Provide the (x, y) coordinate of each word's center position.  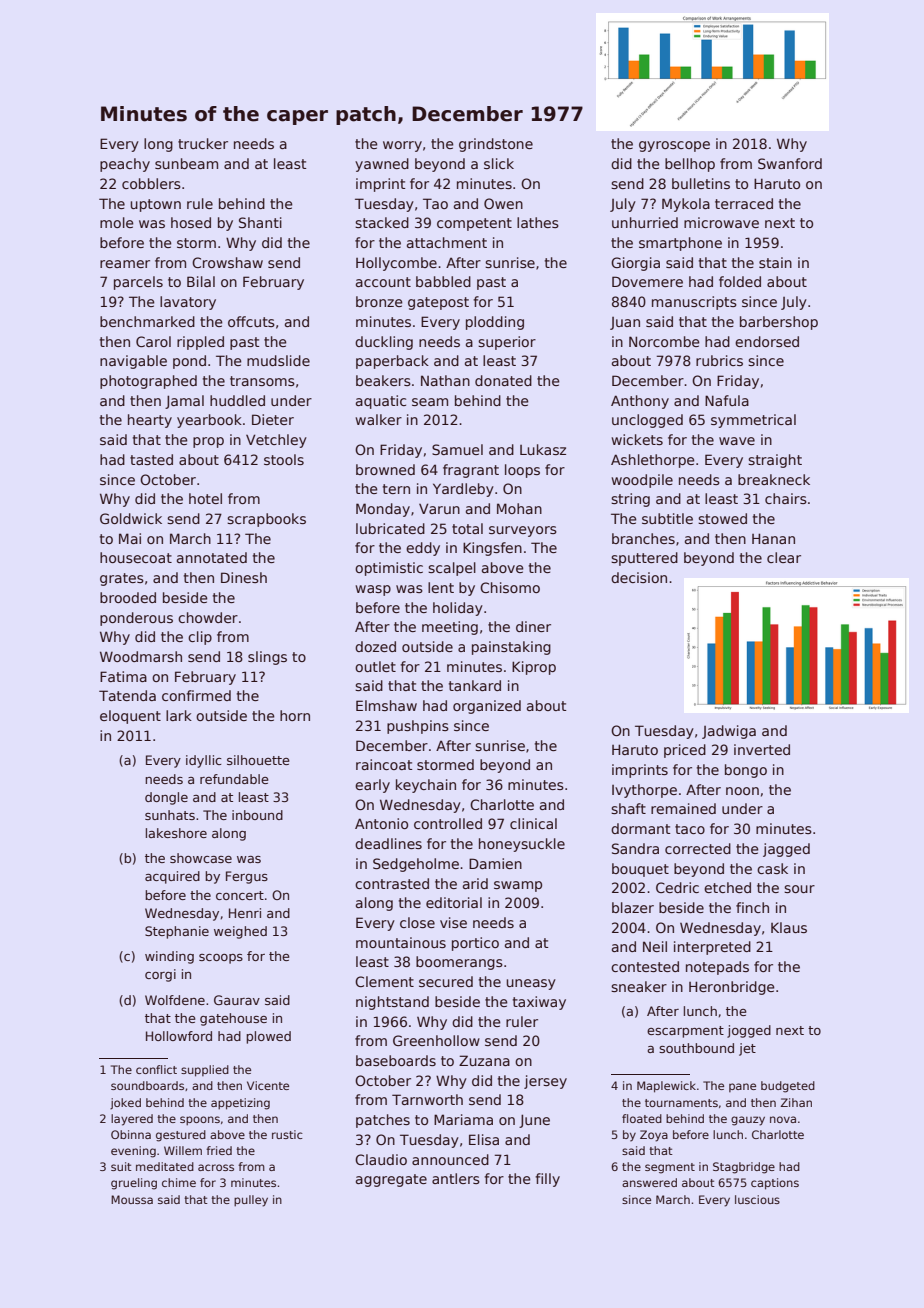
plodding (495, 323)
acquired (172, 877)
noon (742, 791)
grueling (134, 1184)
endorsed (767, 341)
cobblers (151, 183)
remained (683, 808)
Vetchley (276, 441)
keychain (426, 786)
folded (740, 281)
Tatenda (127, 695)
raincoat (384, 764)
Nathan (445, 380)
